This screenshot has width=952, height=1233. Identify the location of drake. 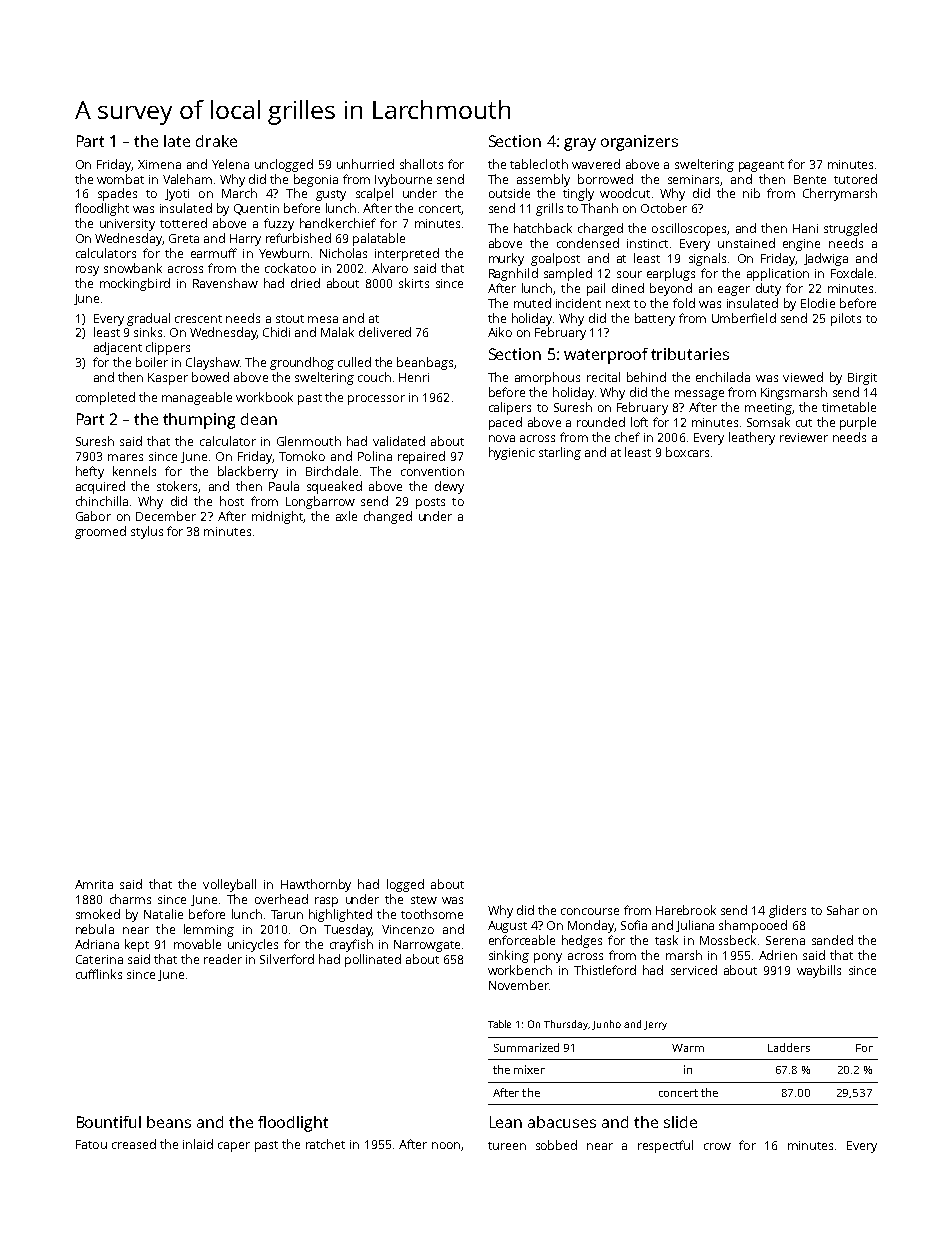
(216, 141).
